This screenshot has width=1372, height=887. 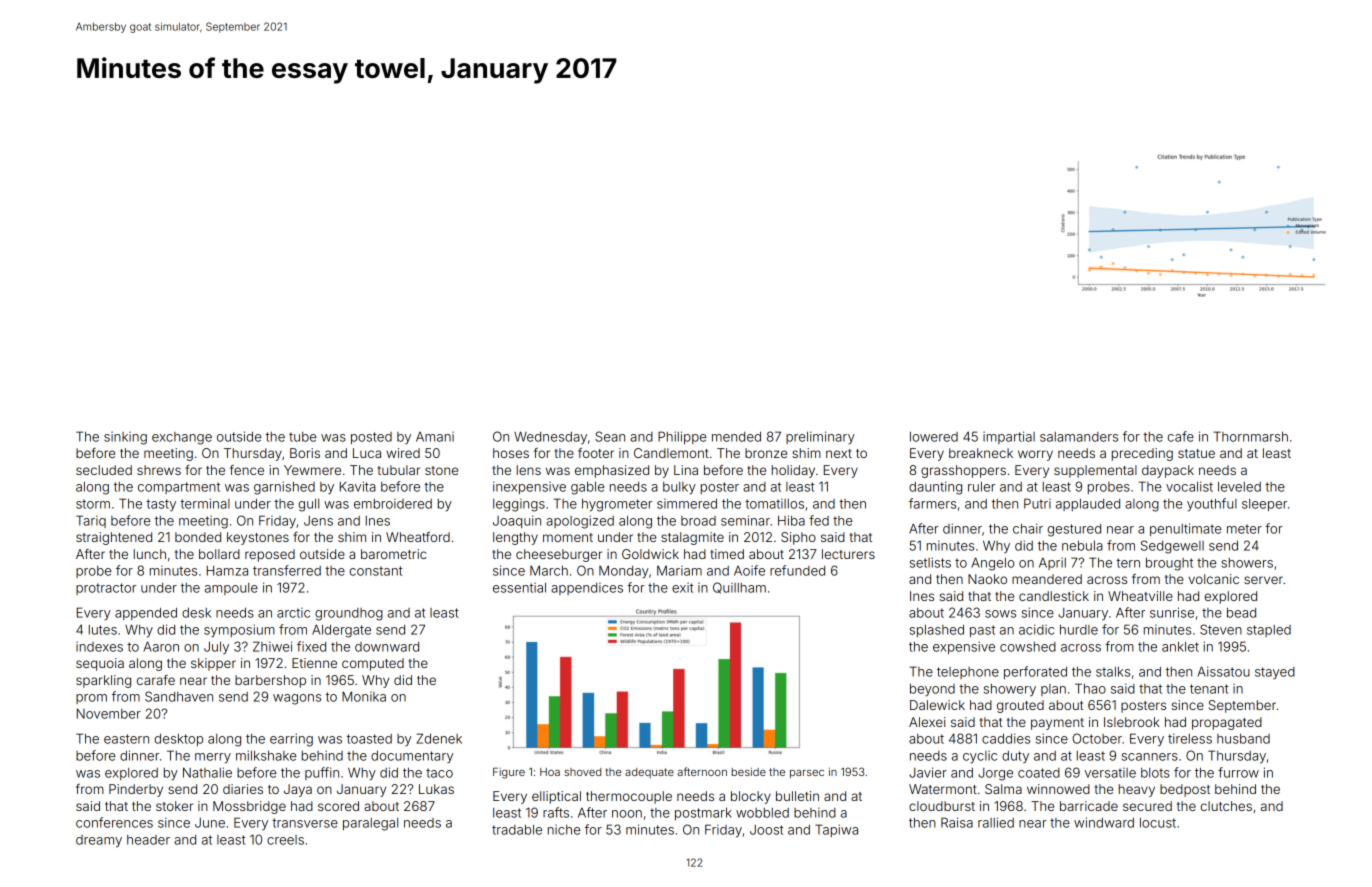 I want to click on creels, so click(x=285, y=840).
